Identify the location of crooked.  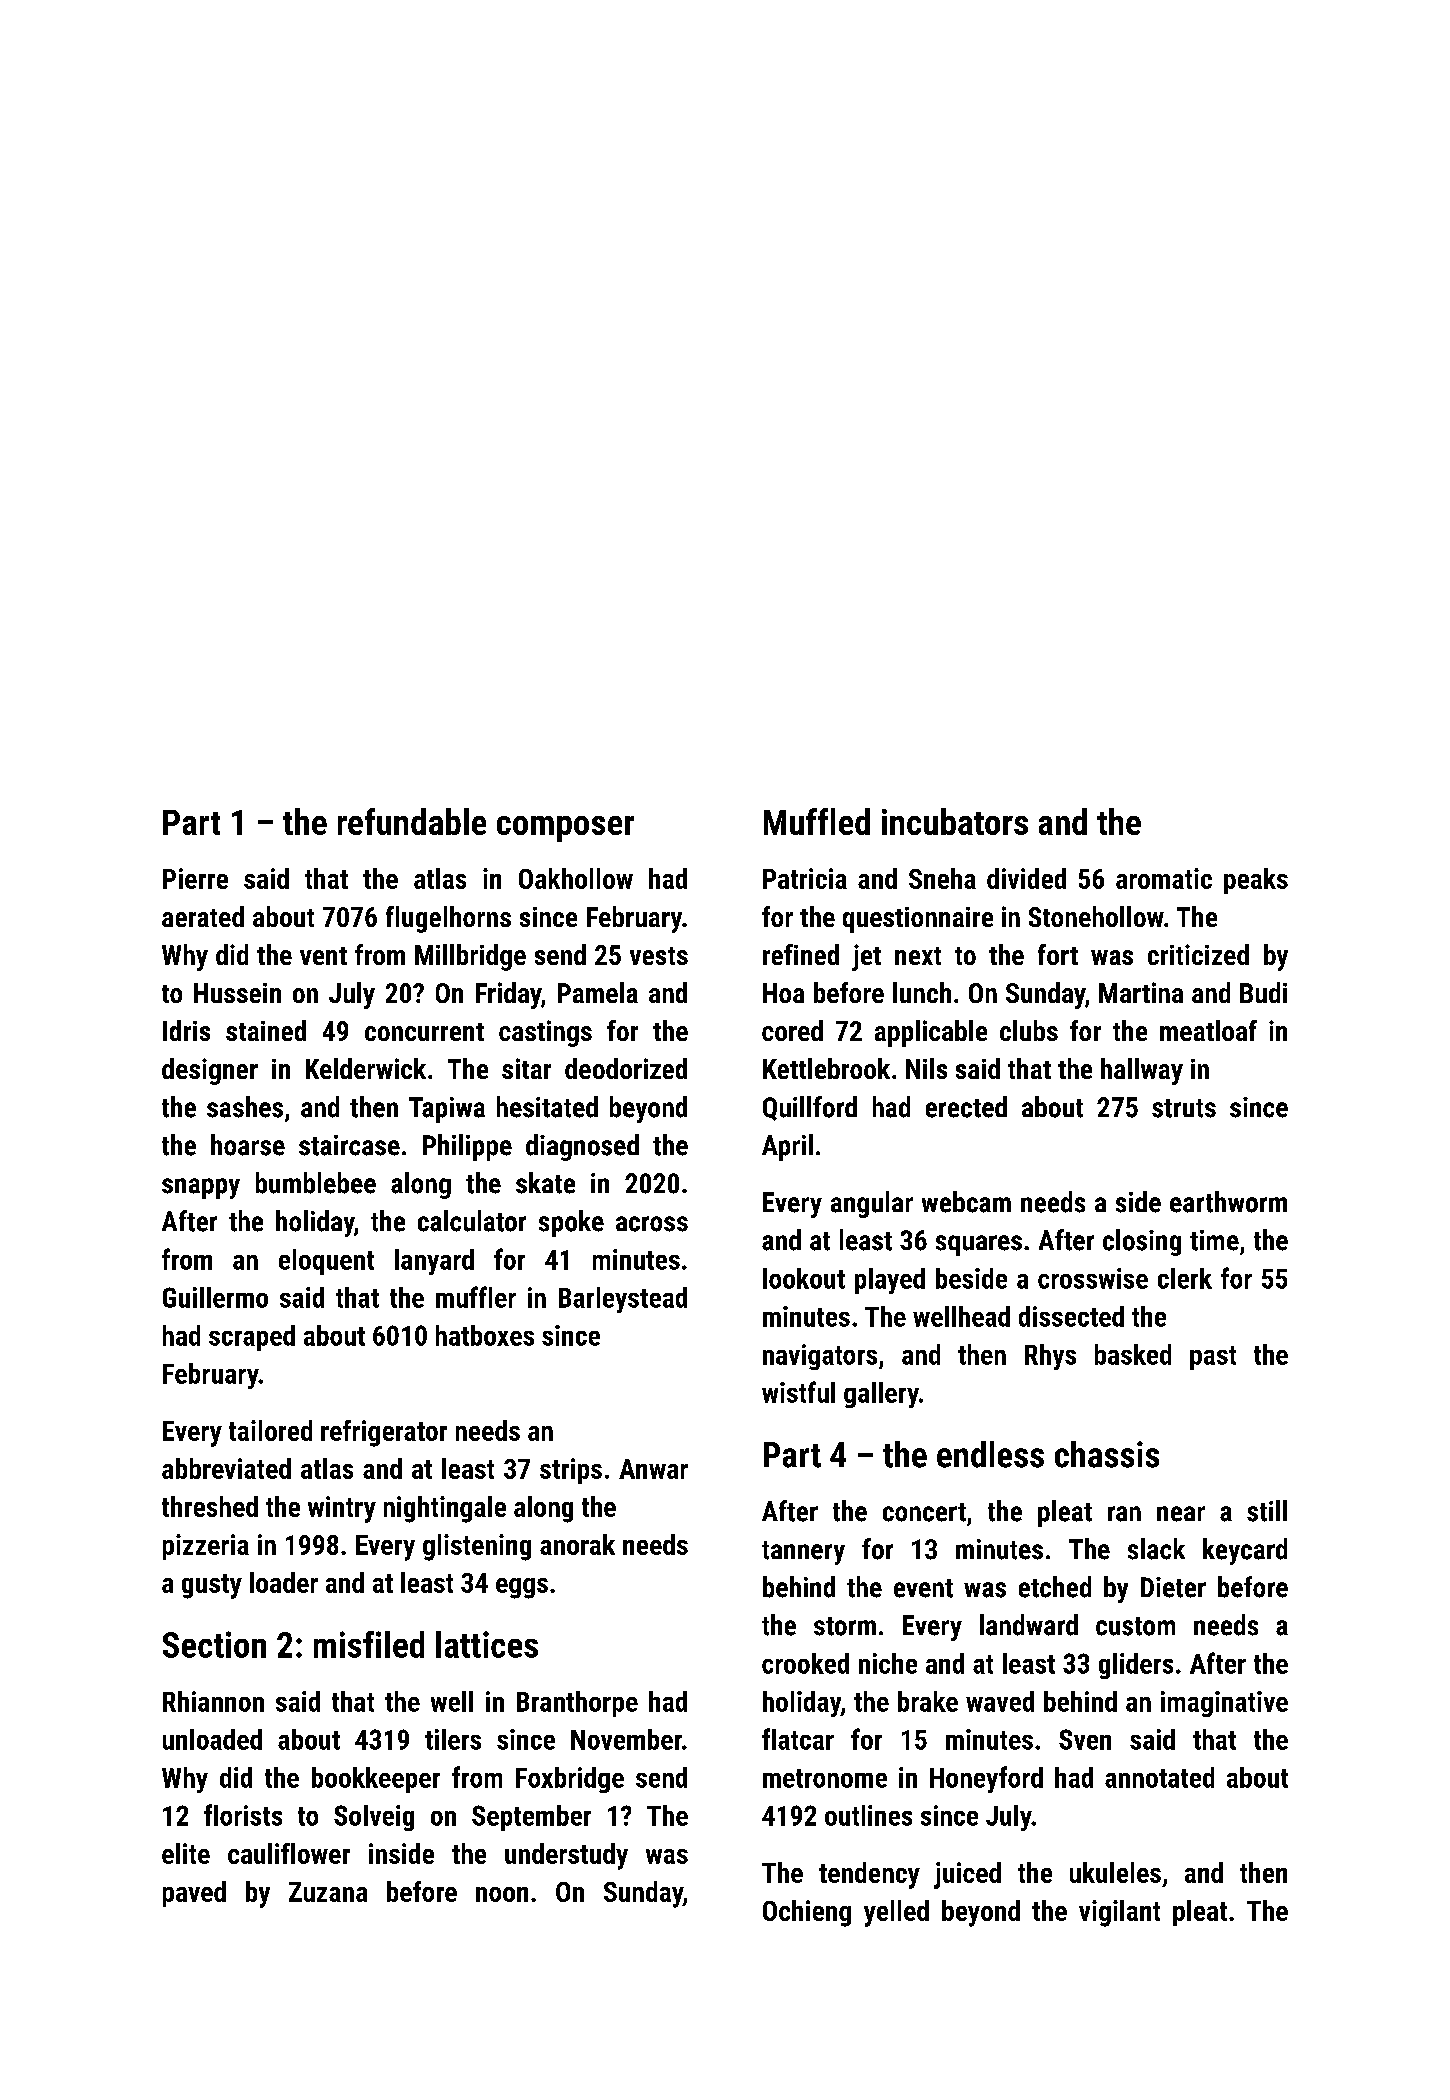
(805, 1663).
